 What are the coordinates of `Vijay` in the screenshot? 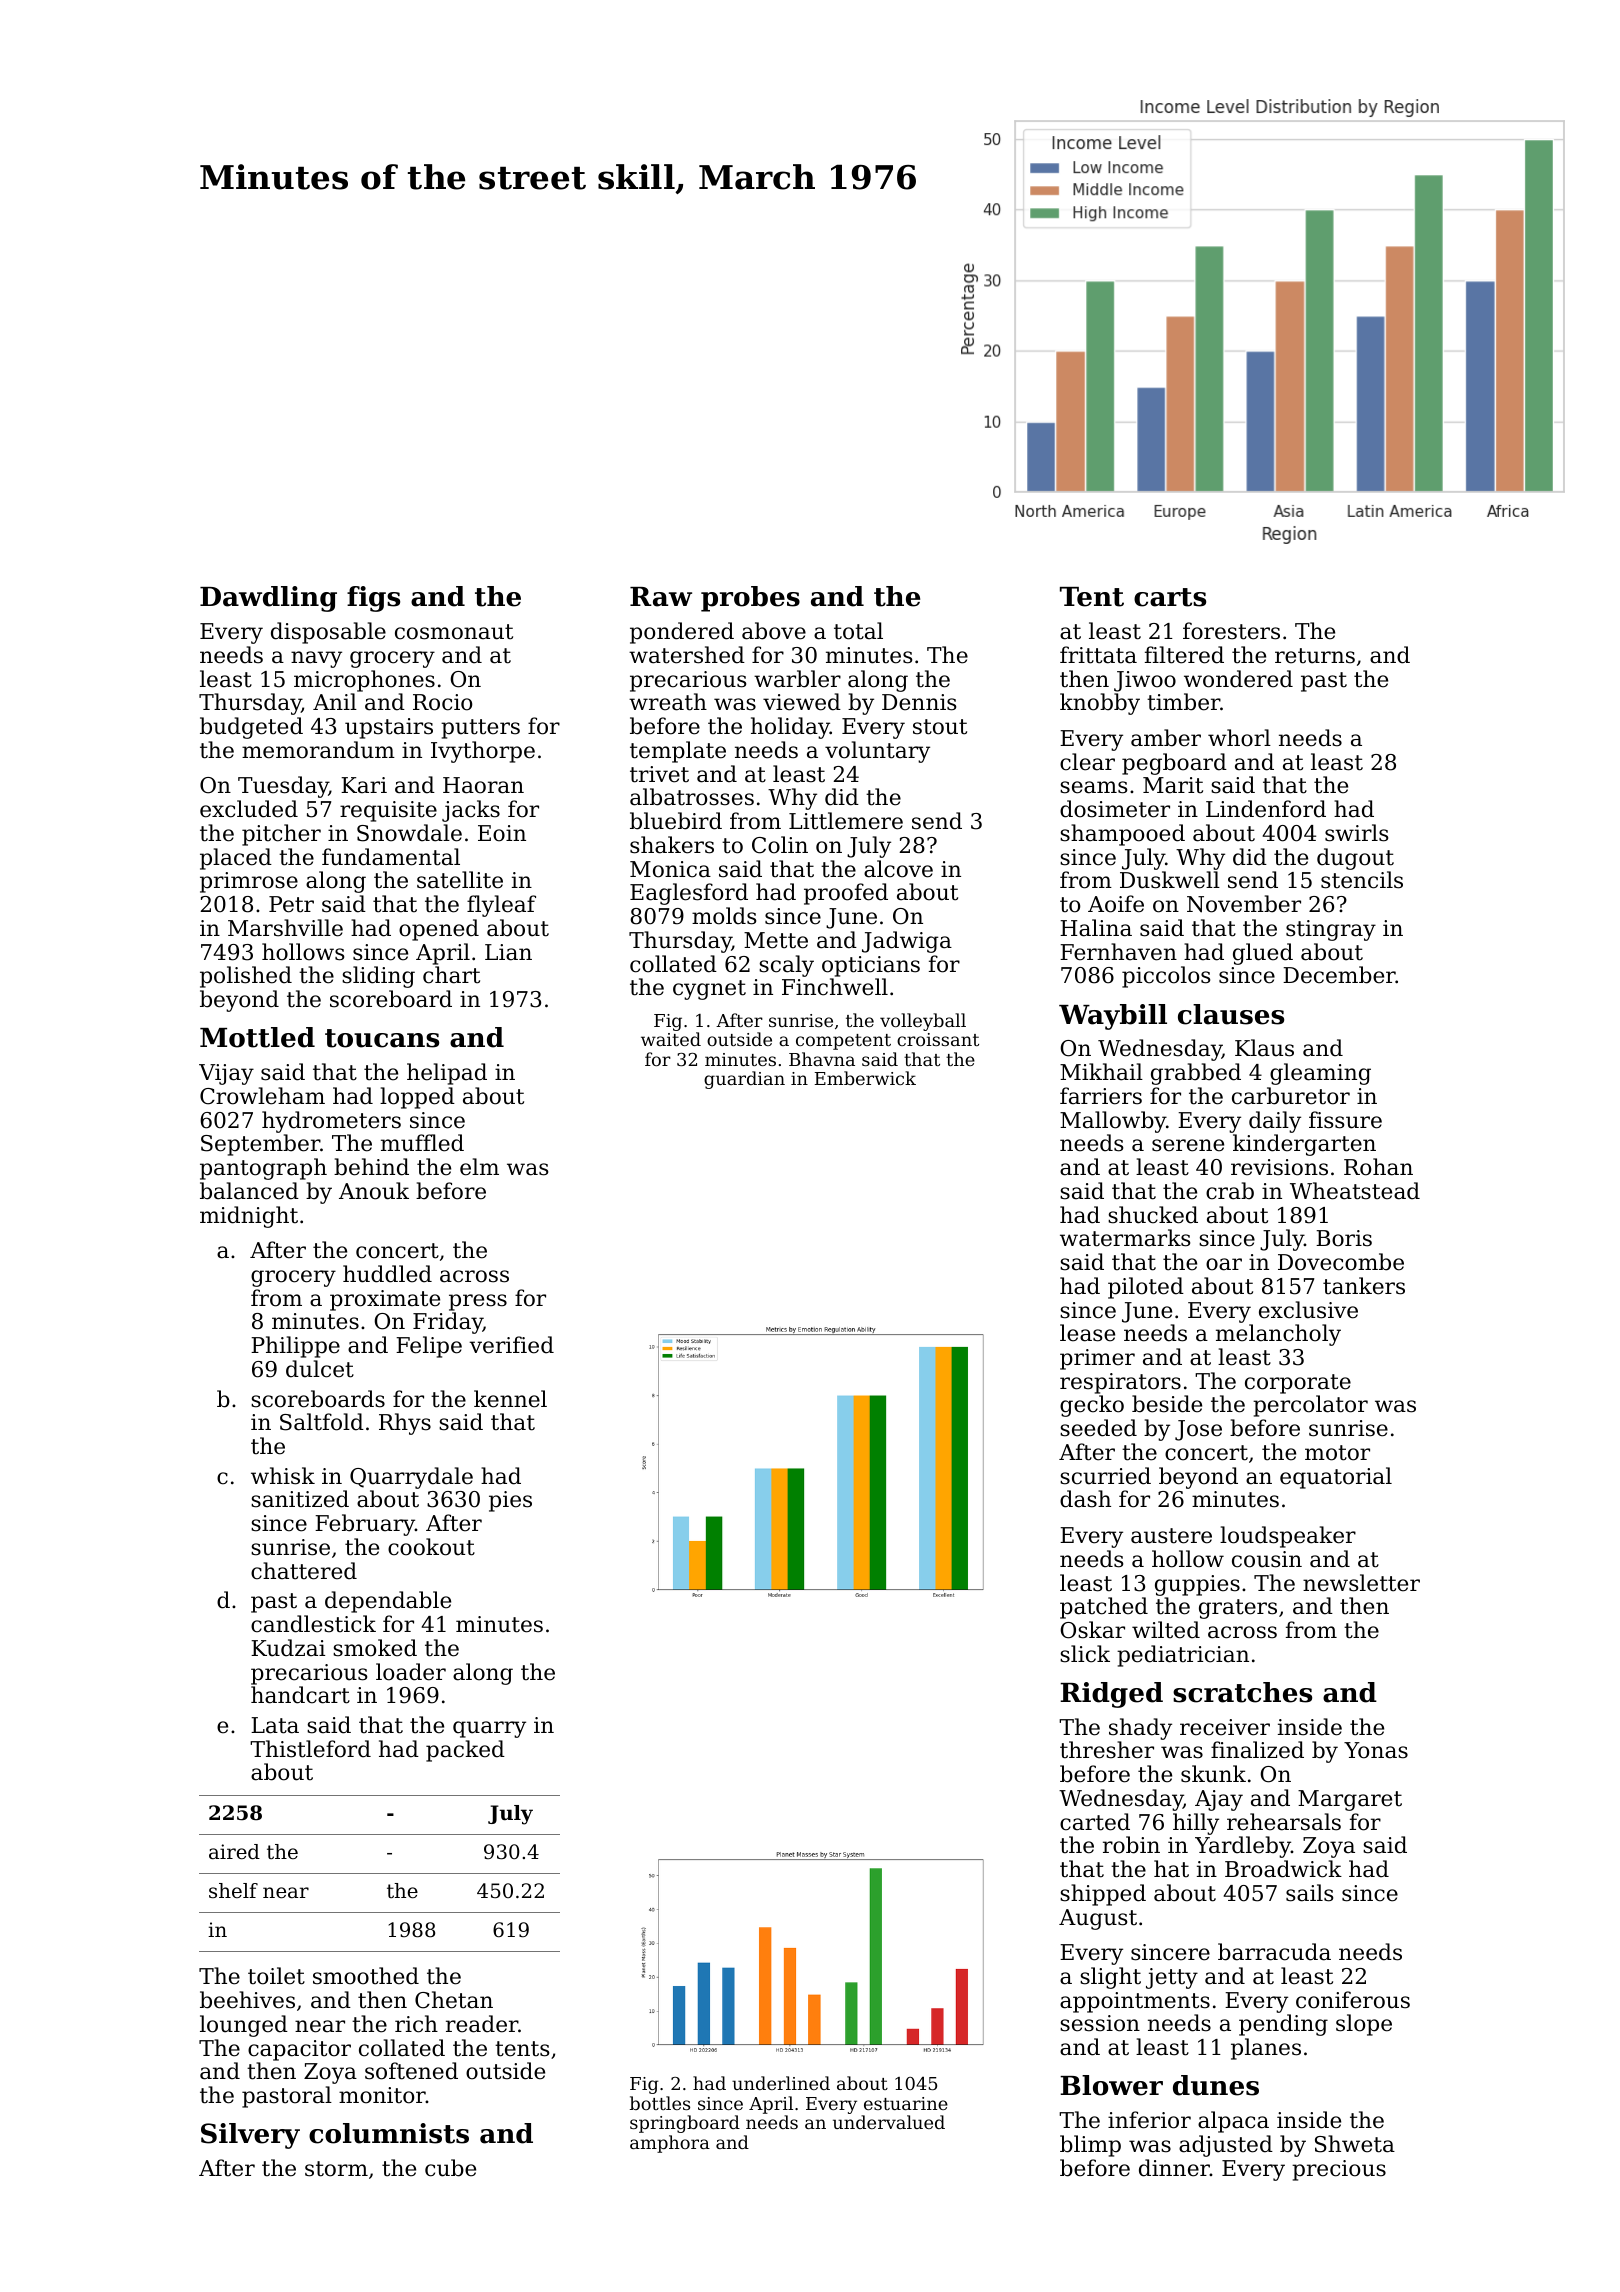 It's located at (226, 1074).
